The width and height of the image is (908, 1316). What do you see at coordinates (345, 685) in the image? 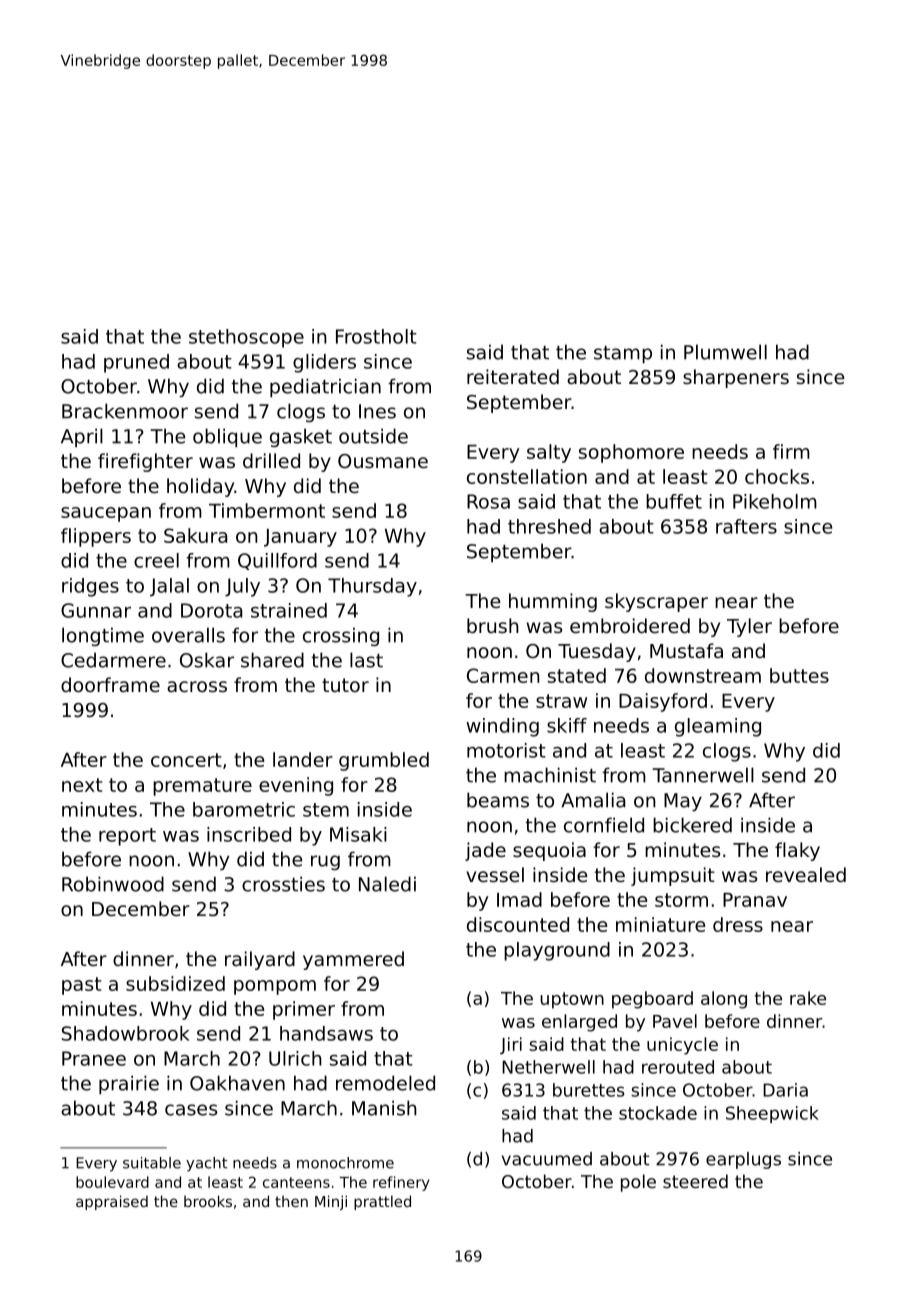
I see `tutor` at bounding box center [345, 685].
